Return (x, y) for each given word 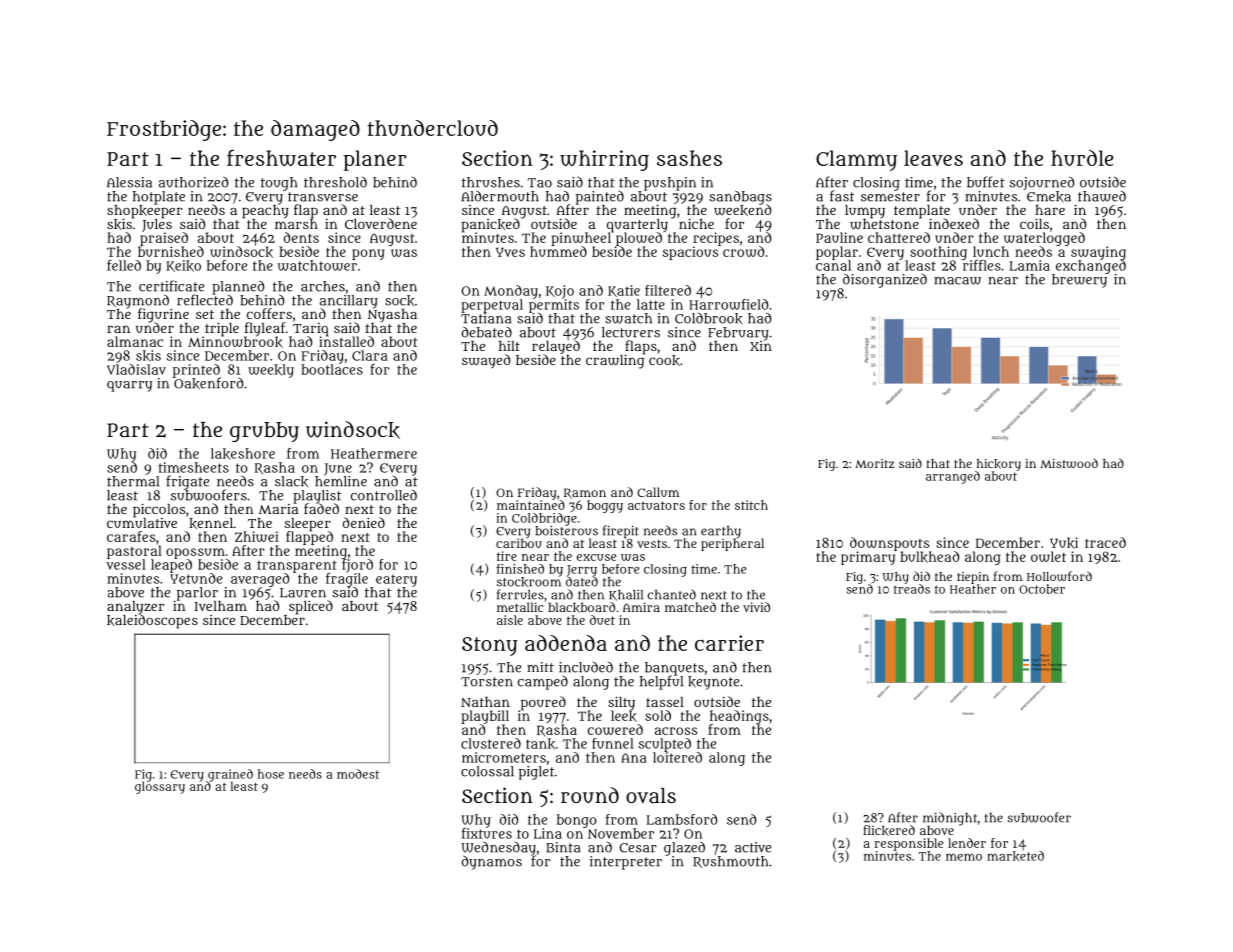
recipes (716, 239)
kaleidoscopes (152, 621)
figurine (163, 315)
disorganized (885, 280)
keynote (713, 683)
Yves (510, 252)
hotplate (159, 198)
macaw (957, 280)
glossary (160, 788)
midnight (950, 819)
